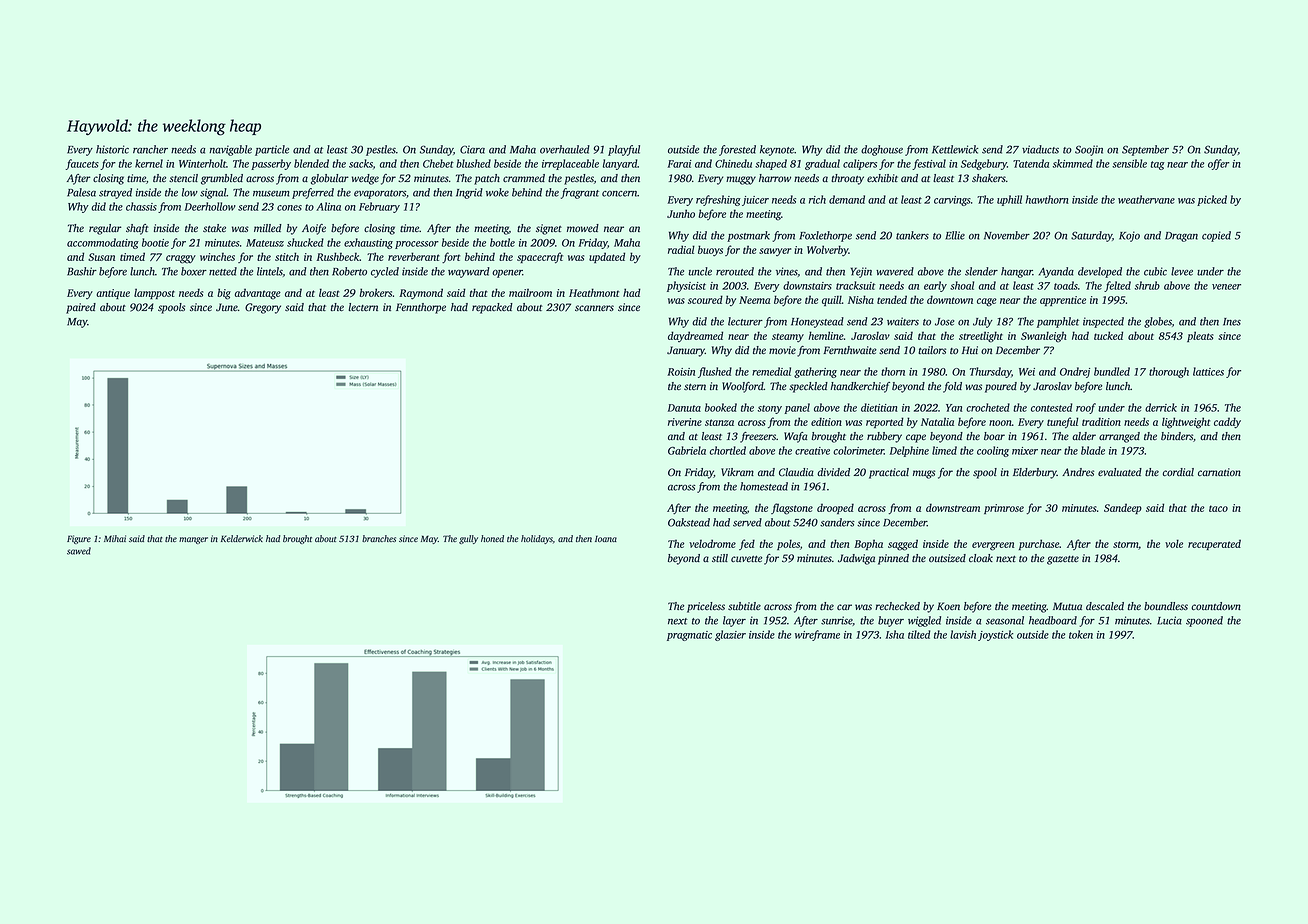 This screenshot has height=924, width=1308. I want to click on gully, so click(468, 539).
